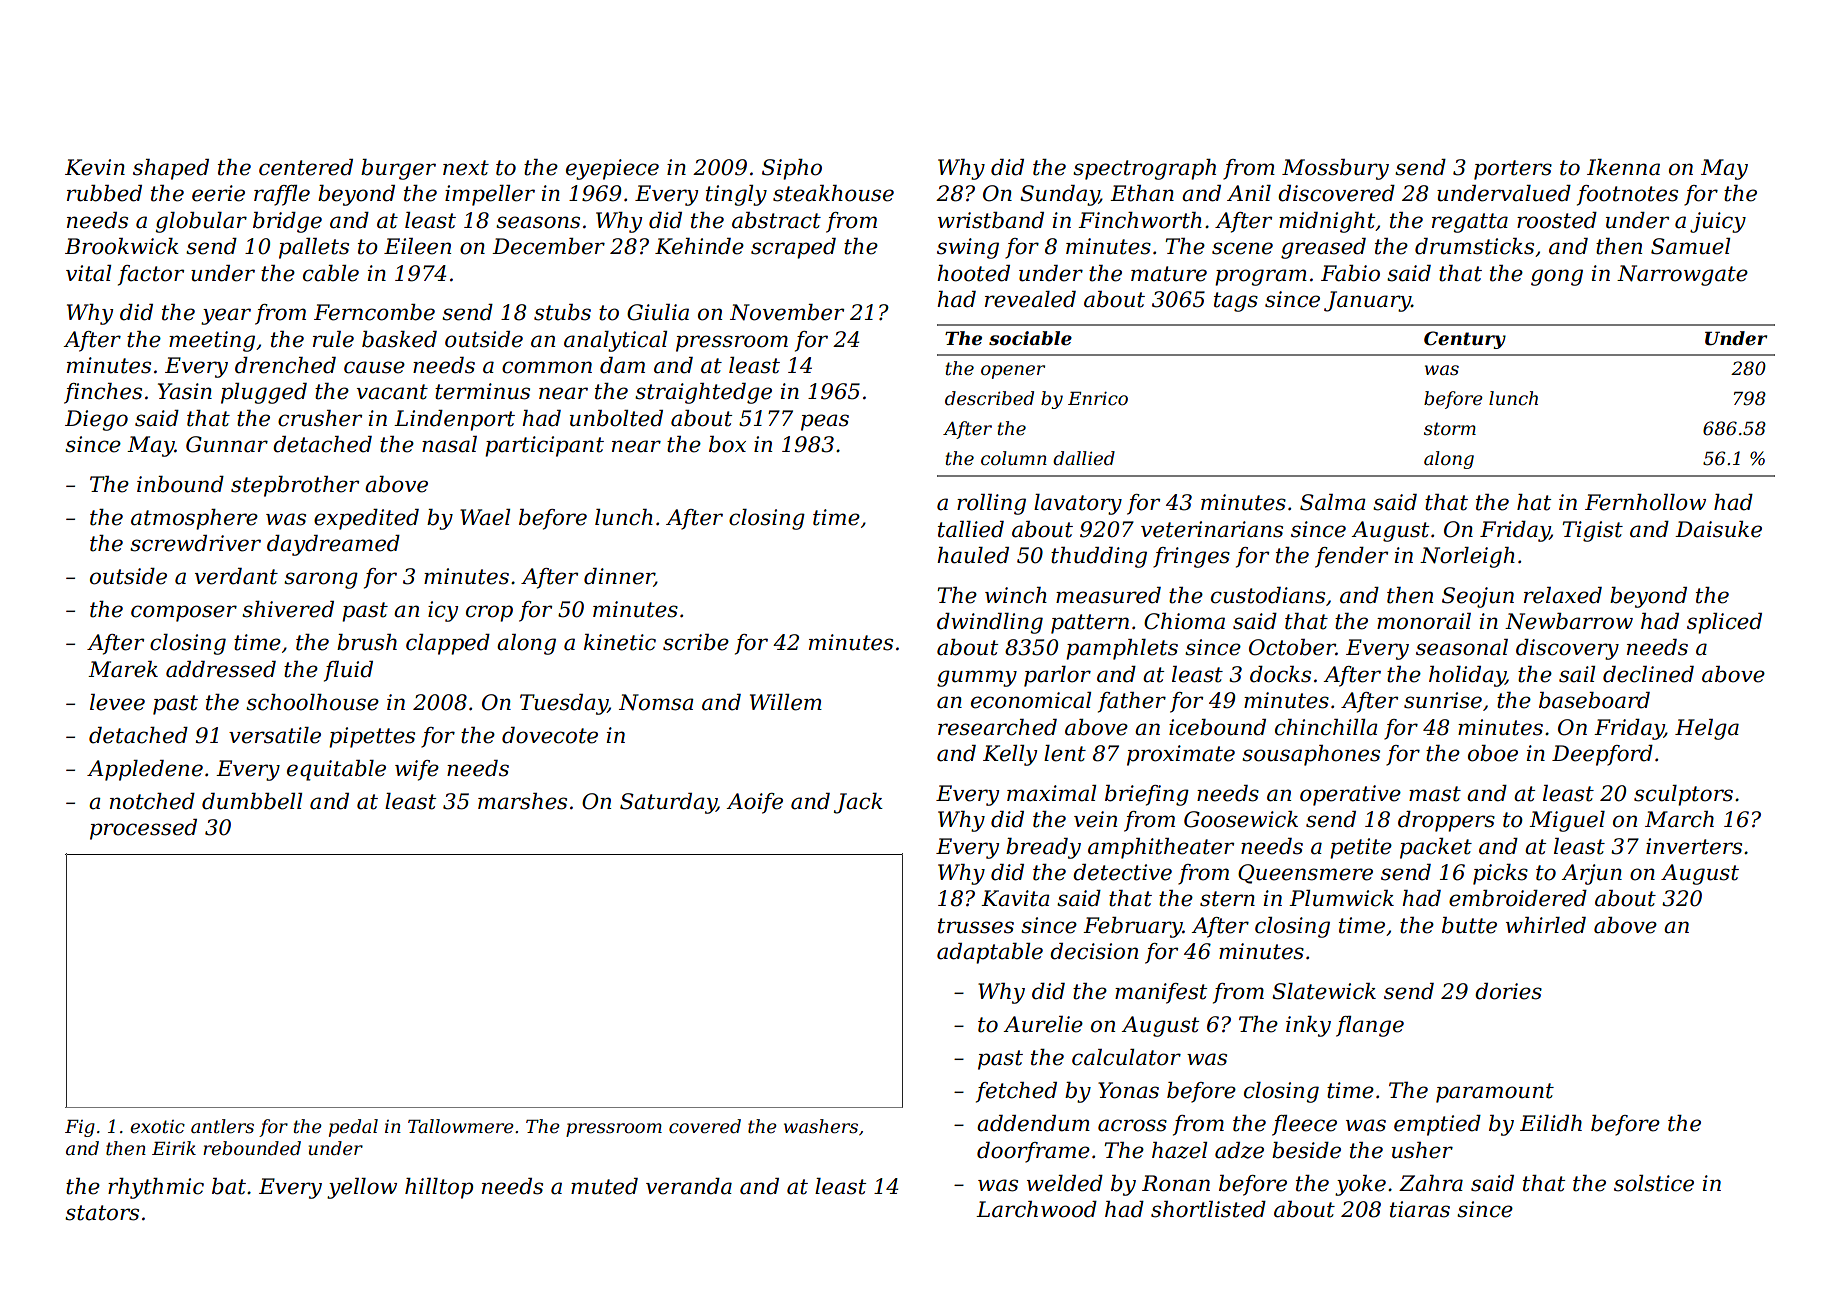 This screenshot has height=1301, width=1840. What do you see at coordinates (143, 829) in the screenshot?
I see `processed` at bounding box center [143, 829].
